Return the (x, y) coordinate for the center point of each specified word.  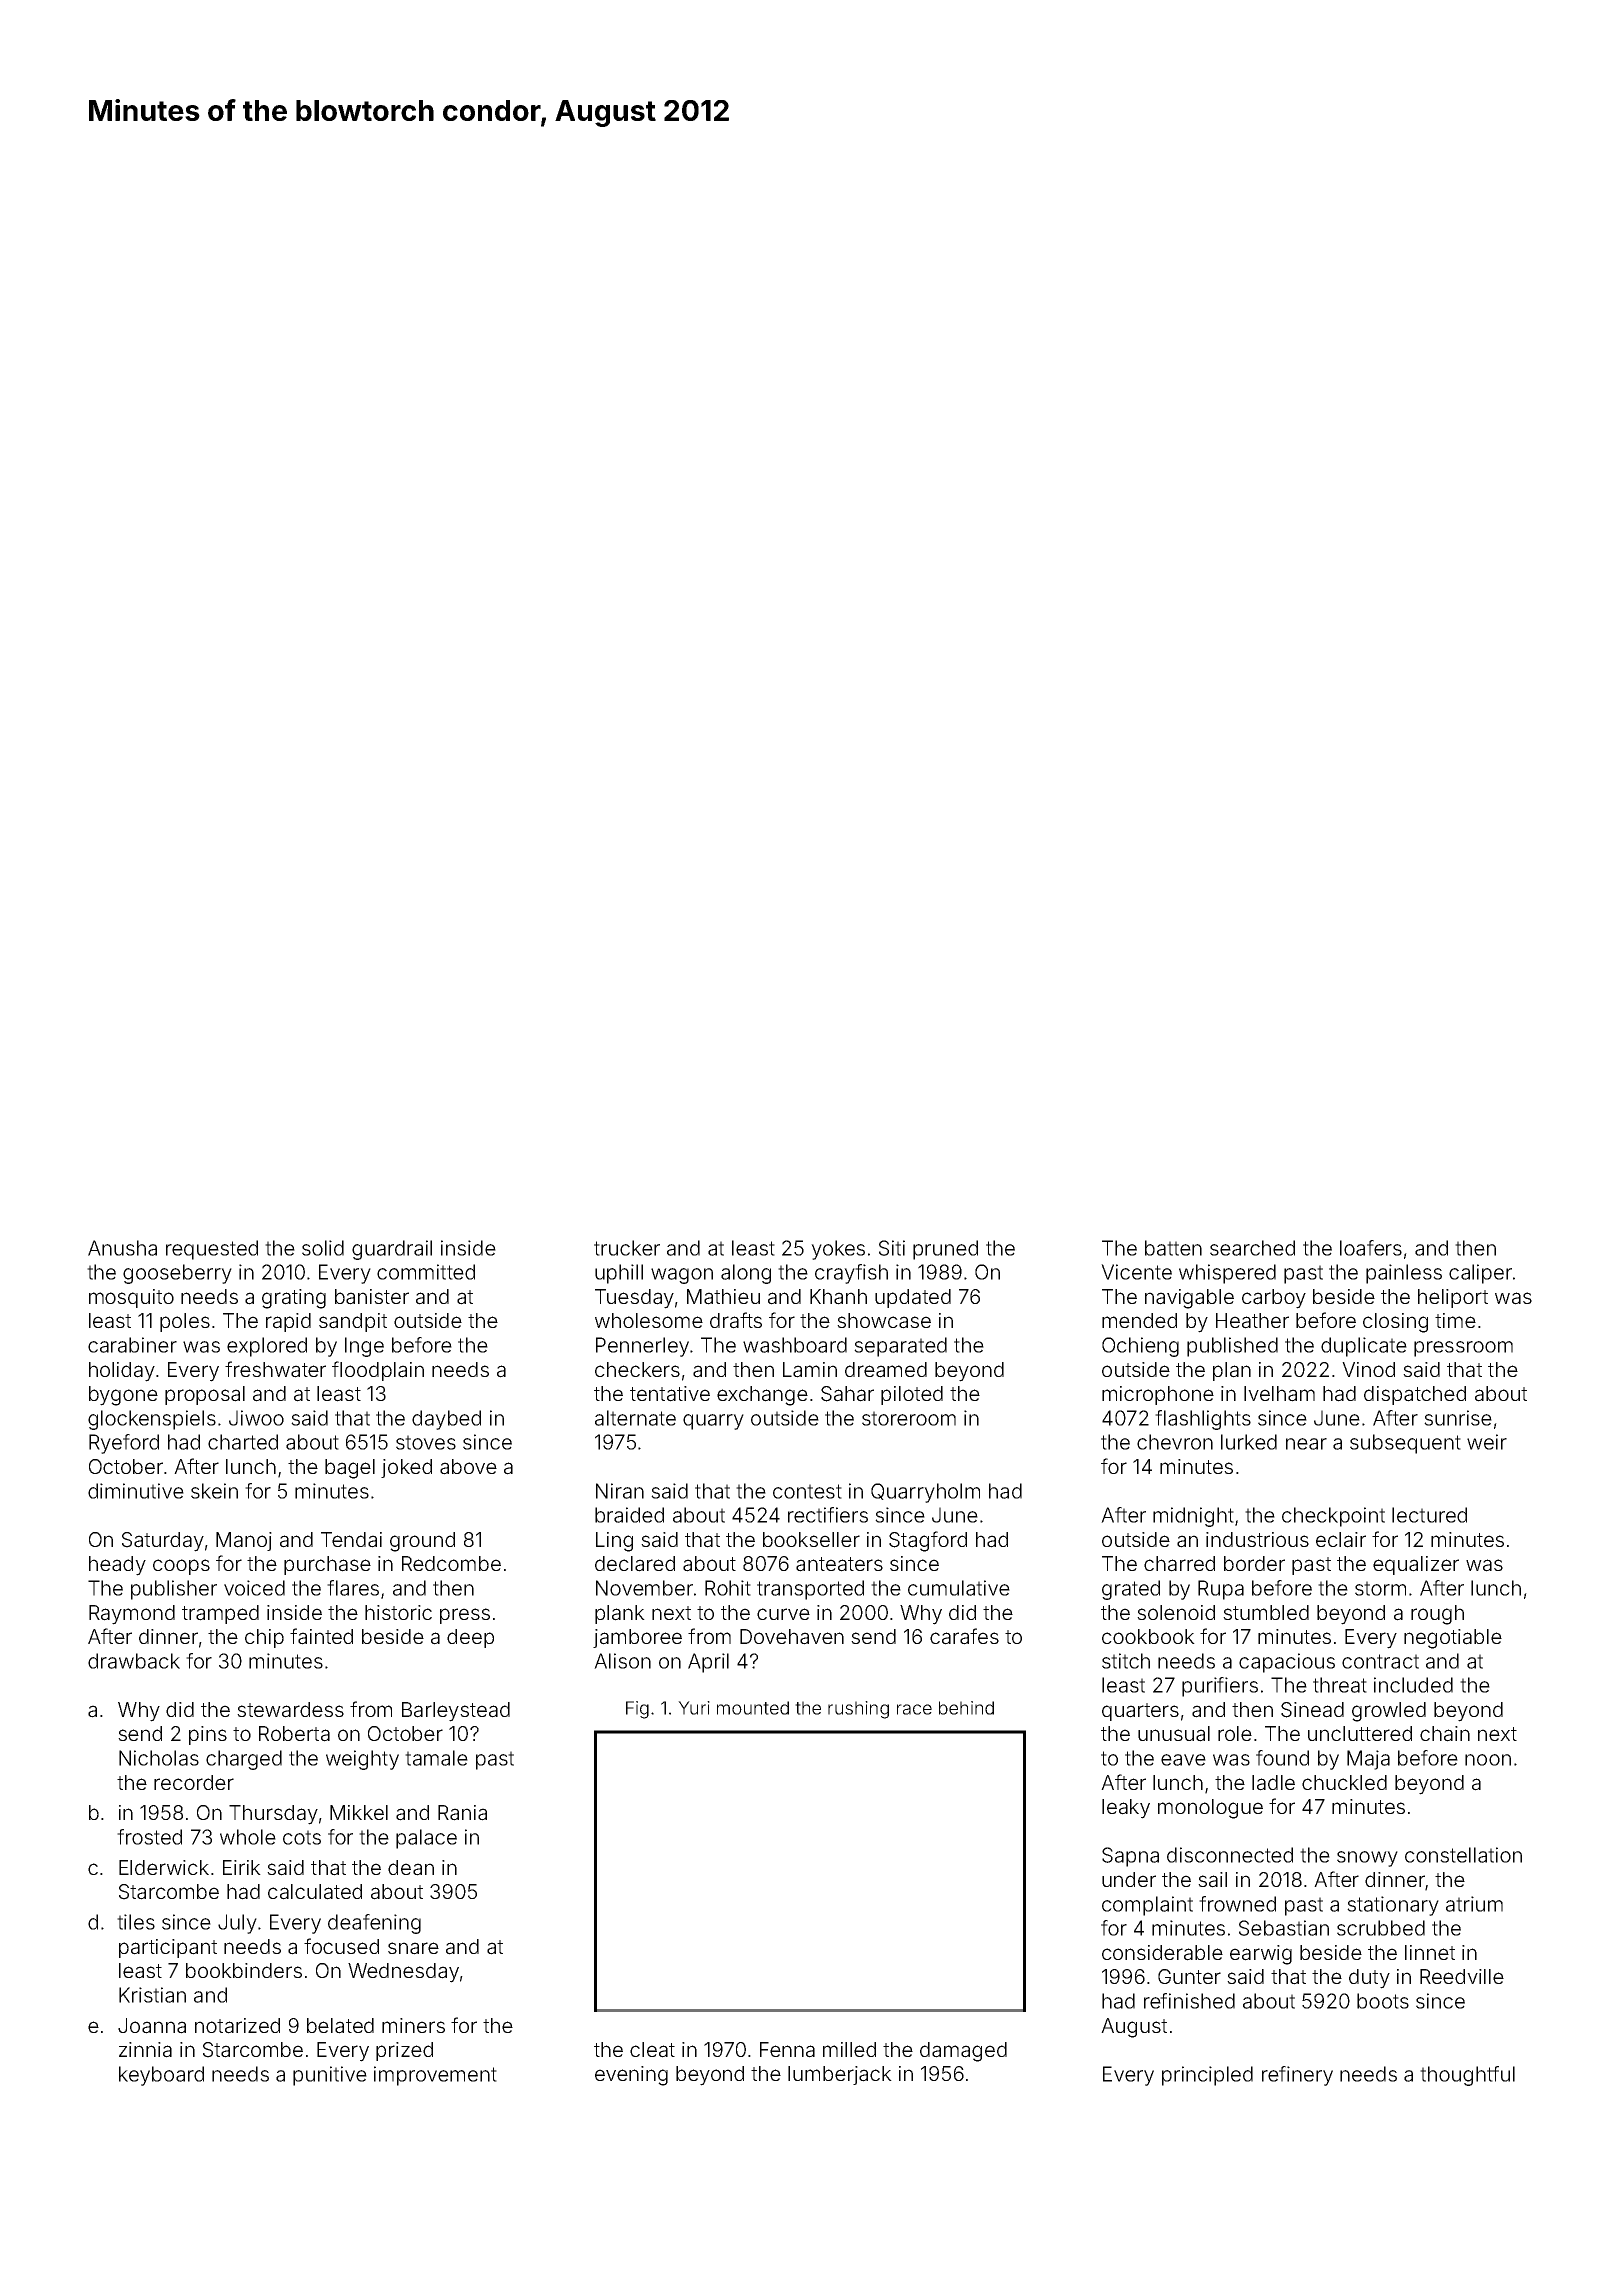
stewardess (290, 1710)
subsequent (1405, 1444)
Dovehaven (792, 1637)
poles (185, 1322)
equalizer (1416, 1565)
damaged (963, 2052)
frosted (149, 1837)
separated (900, 1347)
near (1306, 1444)
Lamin (810, 1370)
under (1129, 1879)
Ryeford (124, 1444)
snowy (1367, 1859)
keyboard (161, 2076)
